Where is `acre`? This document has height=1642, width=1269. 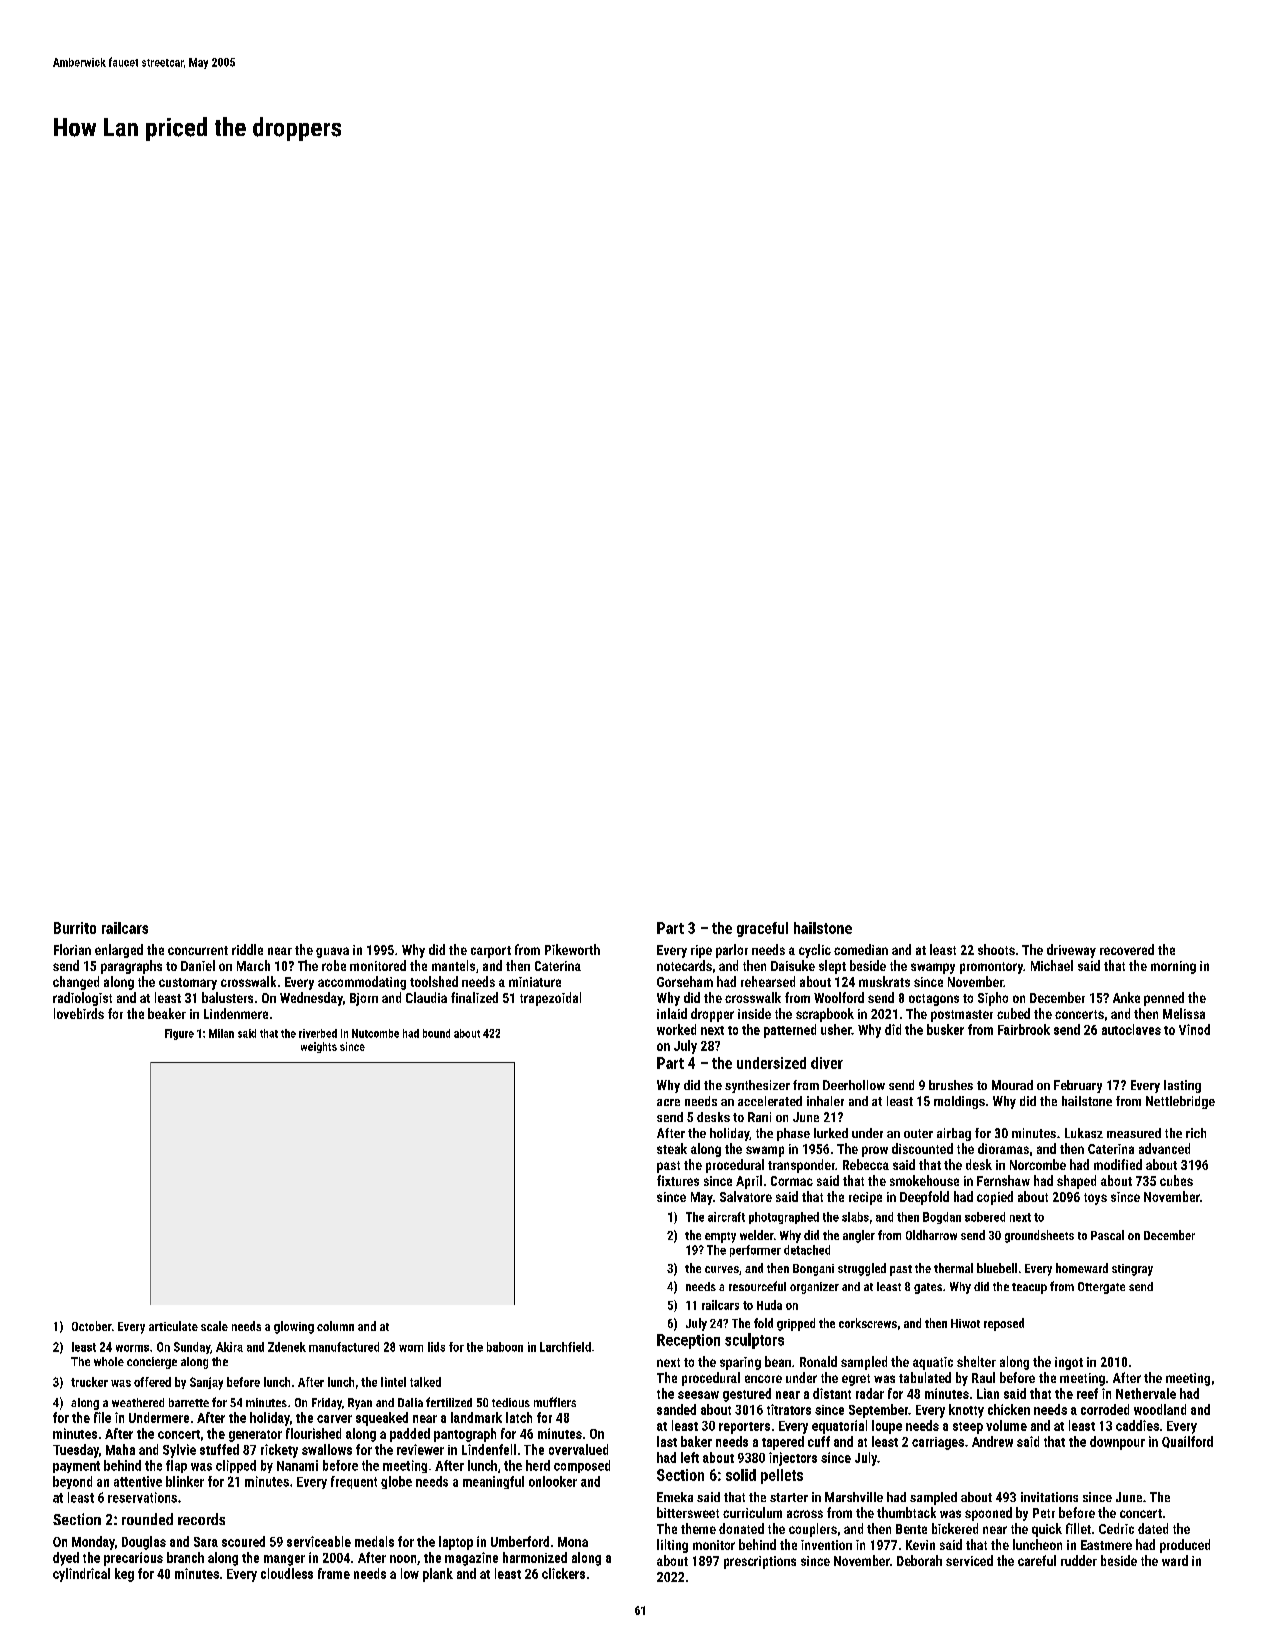
acre is located at coordinates (668, 1102).
